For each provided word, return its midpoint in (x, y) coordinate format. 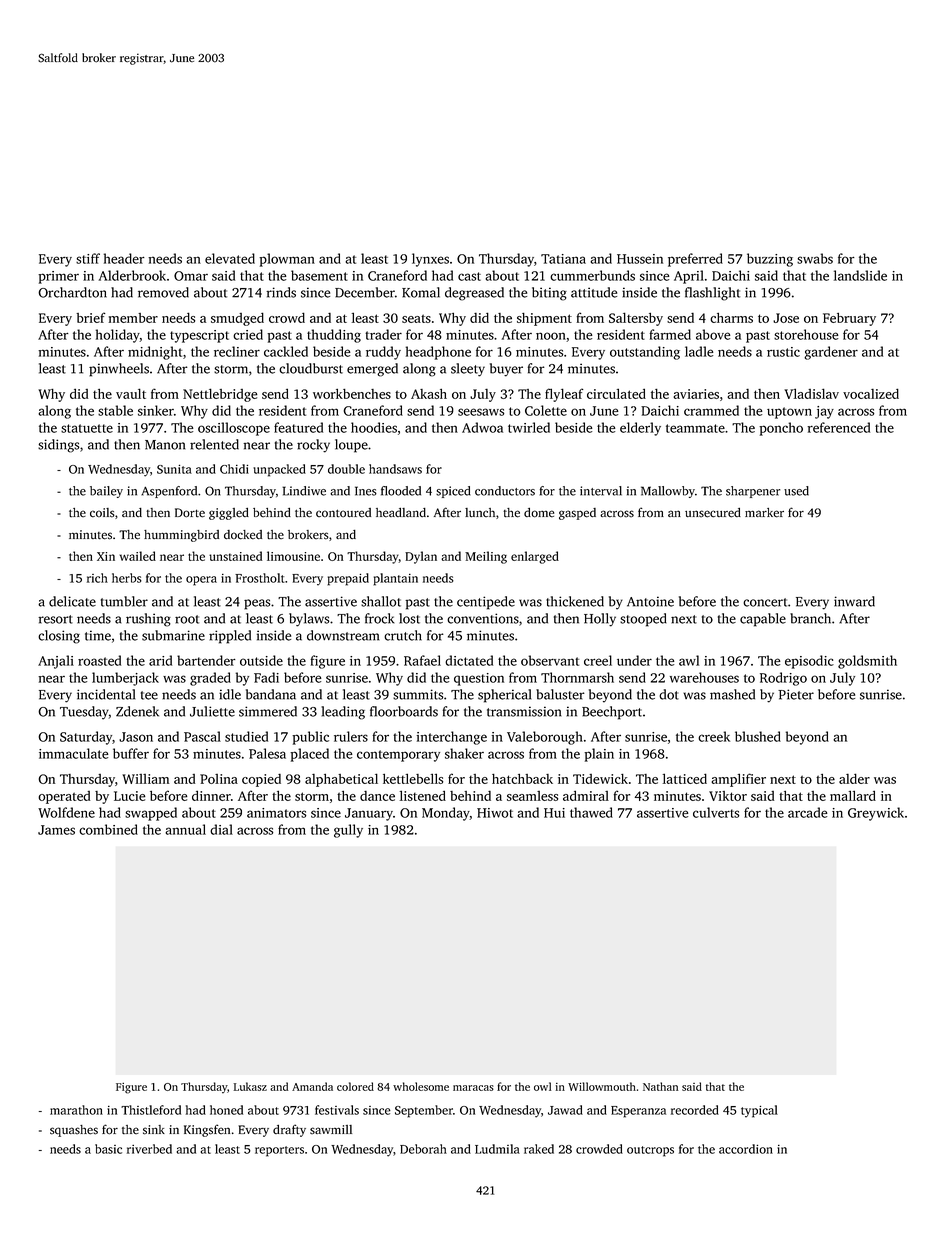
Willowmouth (602, 1086)
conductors (505, 491)
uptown (789, 413)
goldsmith (867, 662)
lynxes (430, 260)
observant (550, 660)
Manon (165, 445)
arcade (807, 812)
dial (221, 829)
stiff (88, 258)
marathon (76, 1110)
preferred (695, 260)
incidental (106, 694)
